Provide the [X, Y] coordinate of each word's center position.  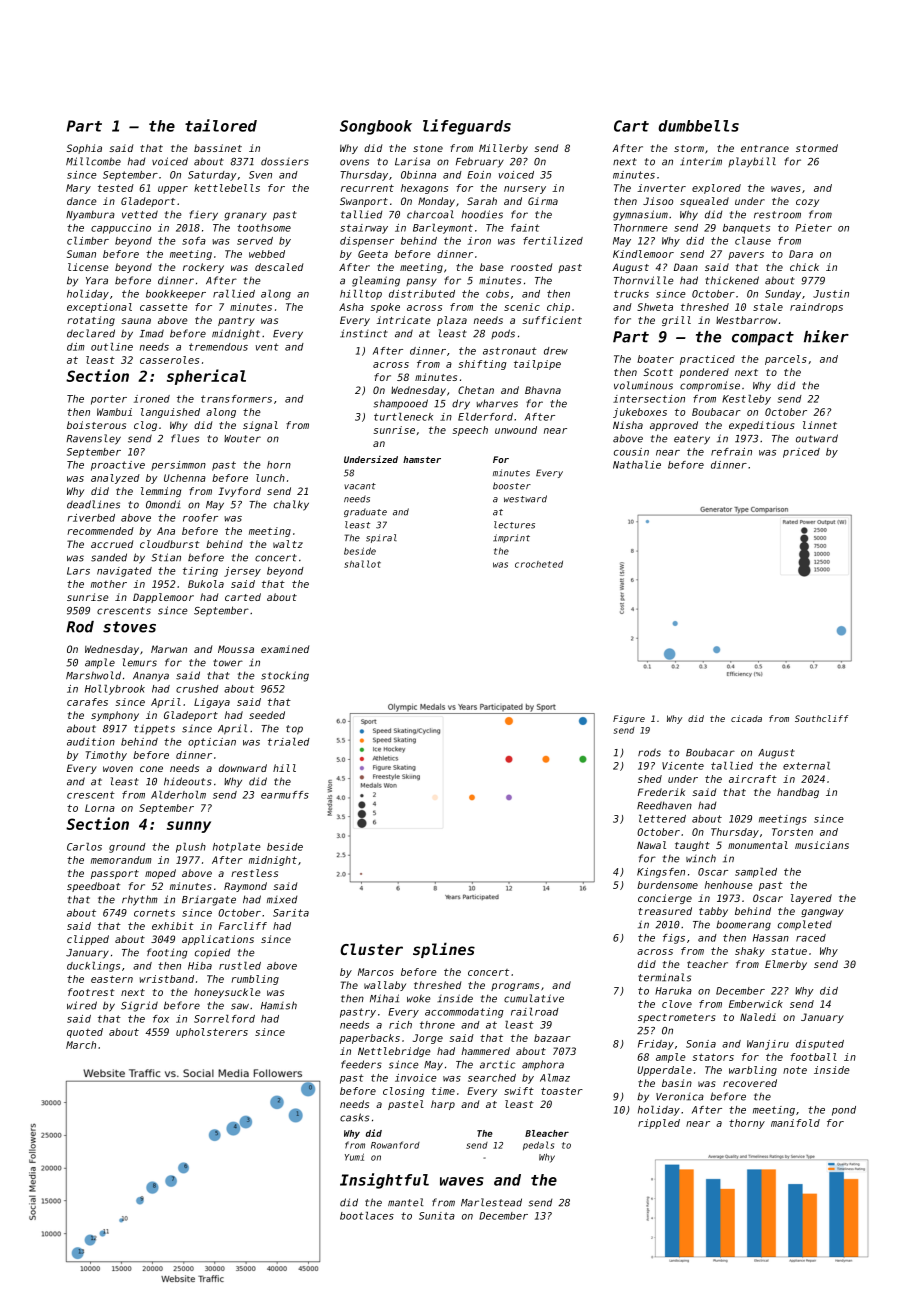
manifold [795, 1123]
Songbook [376, 127]
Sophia [84, 149]
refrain [731, 452]
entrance [765, 148]
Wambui [114, 412]
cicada [746, 718]
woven [118, 769]
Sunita [437, 1216]
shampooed [400, 404]
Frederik [661, 792]
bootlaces [367, 1216]
